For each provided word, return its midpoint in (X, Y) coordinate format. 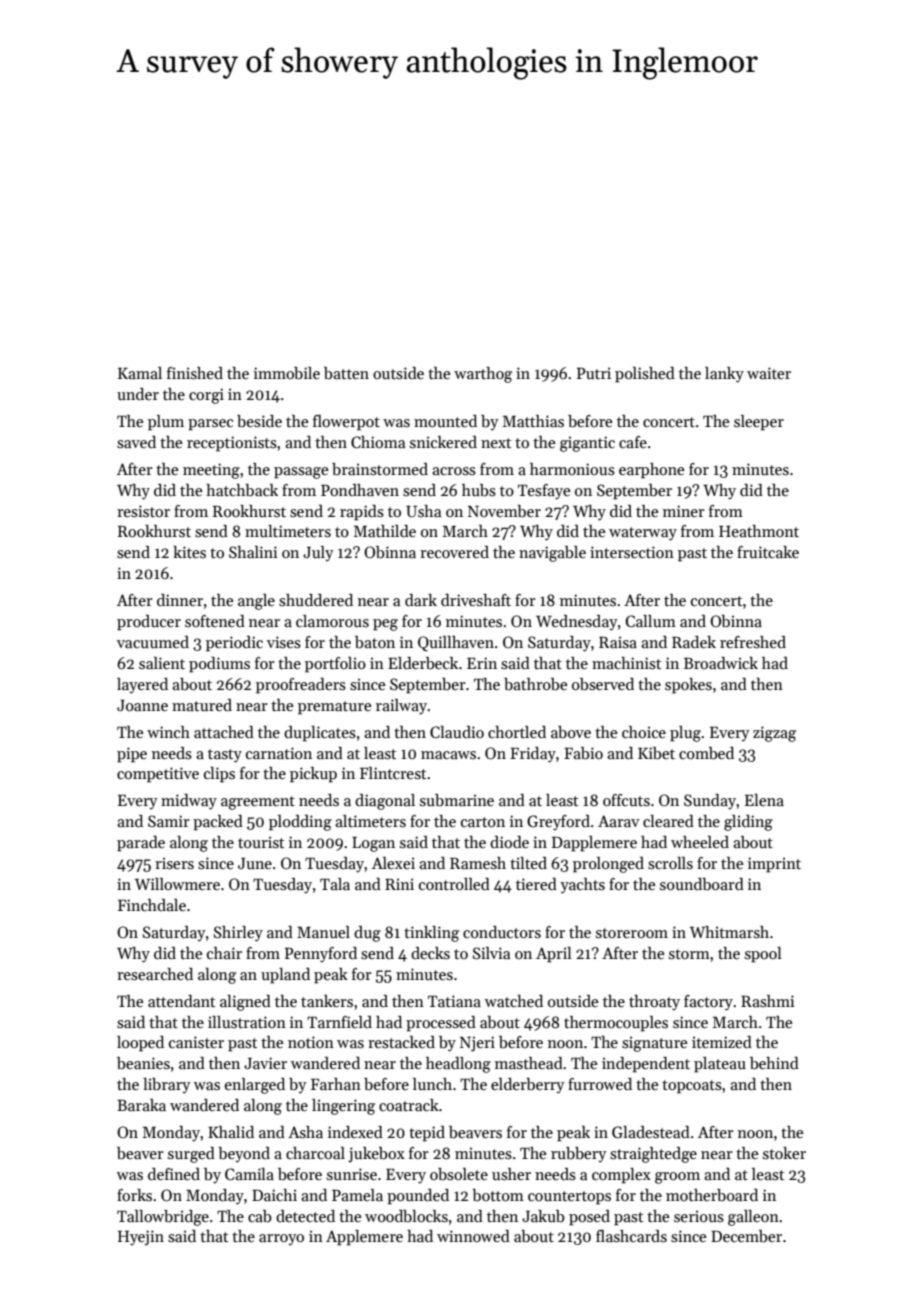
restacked (401, 1042)
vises (284, 642)
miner (684, 511)
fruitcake (768, 552)
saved (136, 442)
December (746, 1236)
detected (305, 1216)
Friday (533, 755)
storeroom (632, 933)
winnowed (473, 1236)
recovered (454, 552)
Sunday (710, 802)
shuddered (316, 600)
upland (285, 976)
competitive (158, 775)
